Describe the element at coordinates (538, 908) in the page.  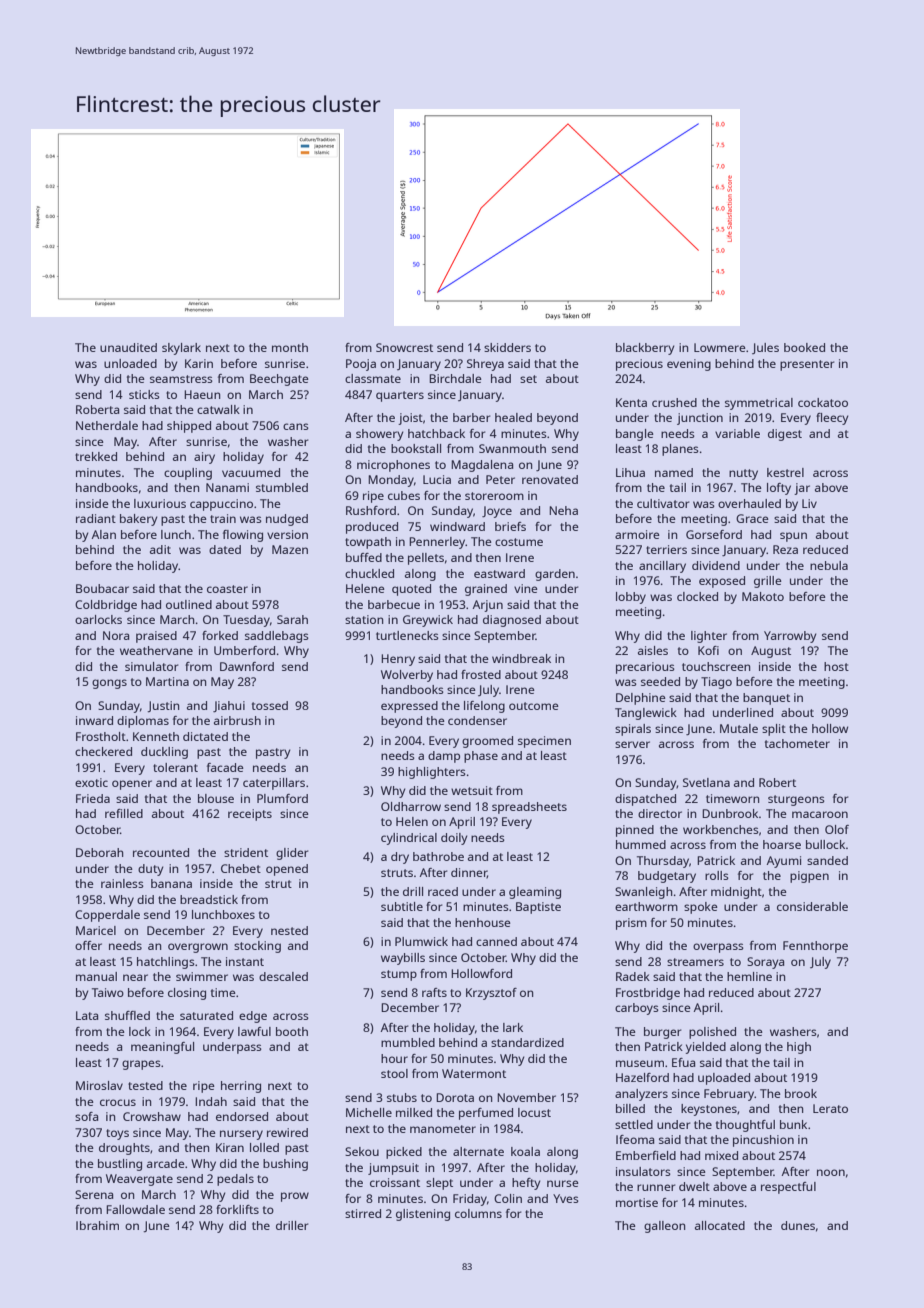
I see `Baptiste` at that location.
